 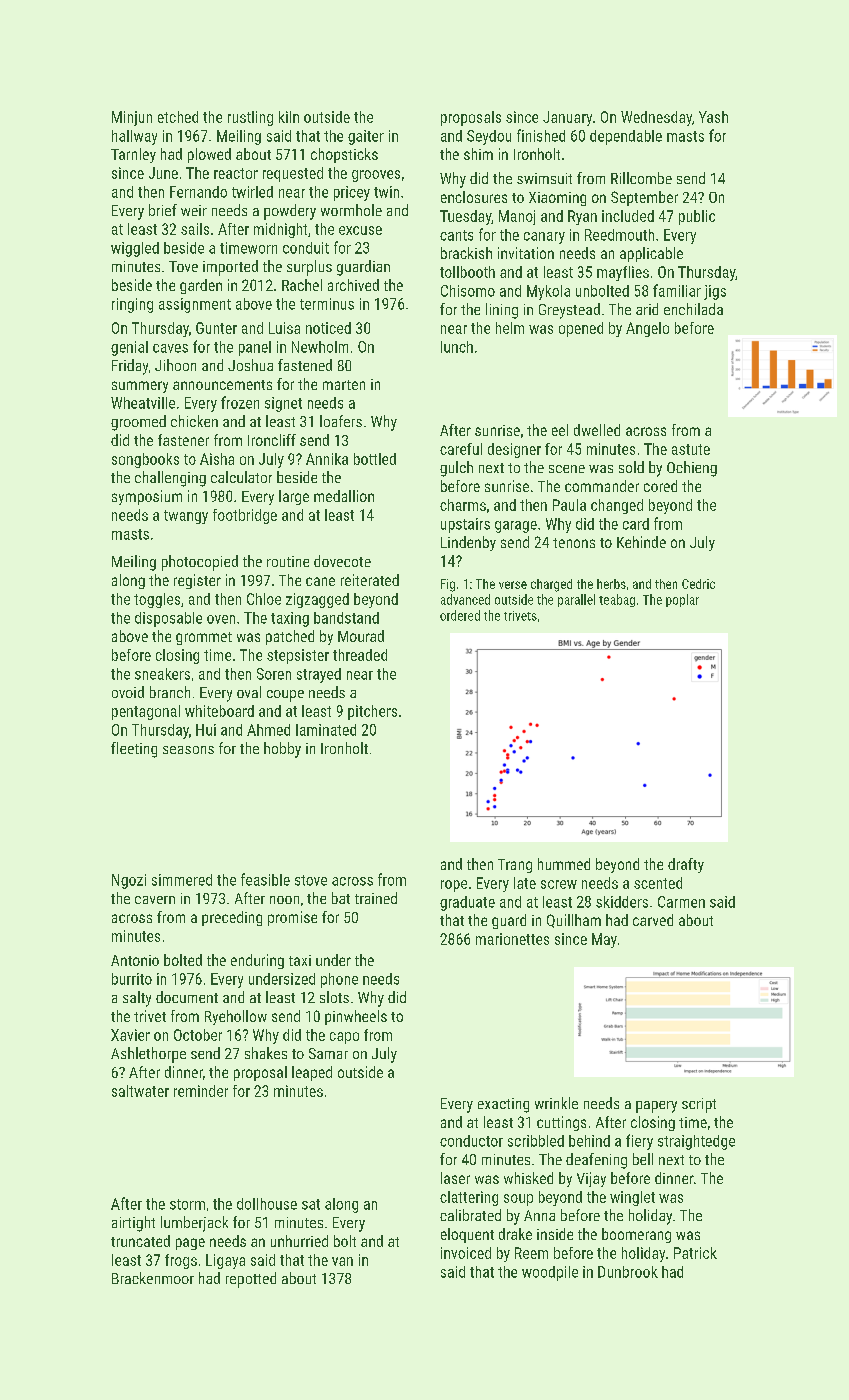 I want to click on Ochieng, so click(x=692, y=469).
